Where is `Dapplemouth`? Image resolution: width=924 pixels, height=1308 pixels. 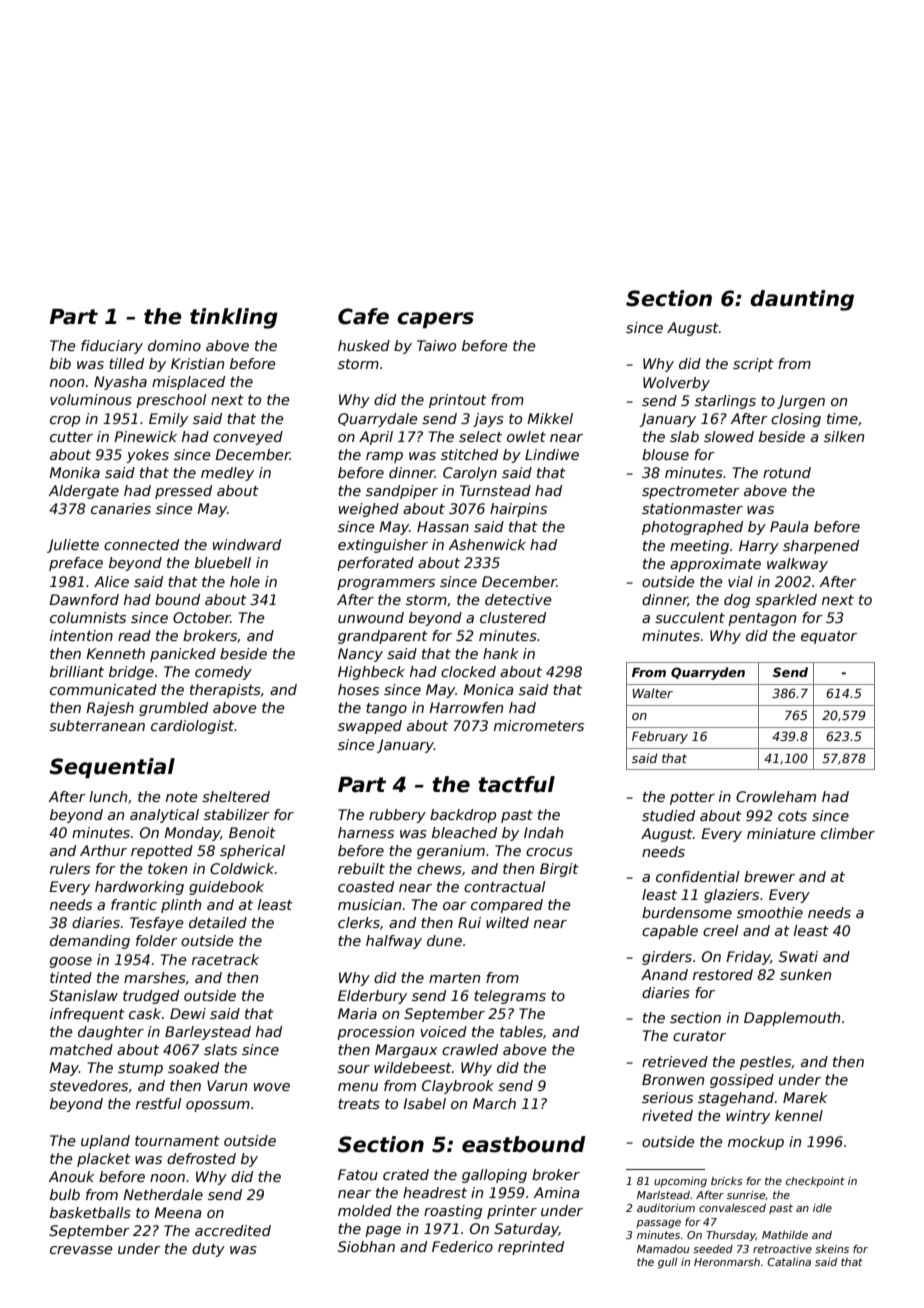
Dapplemouth is located at coordinates (792, 1019).
